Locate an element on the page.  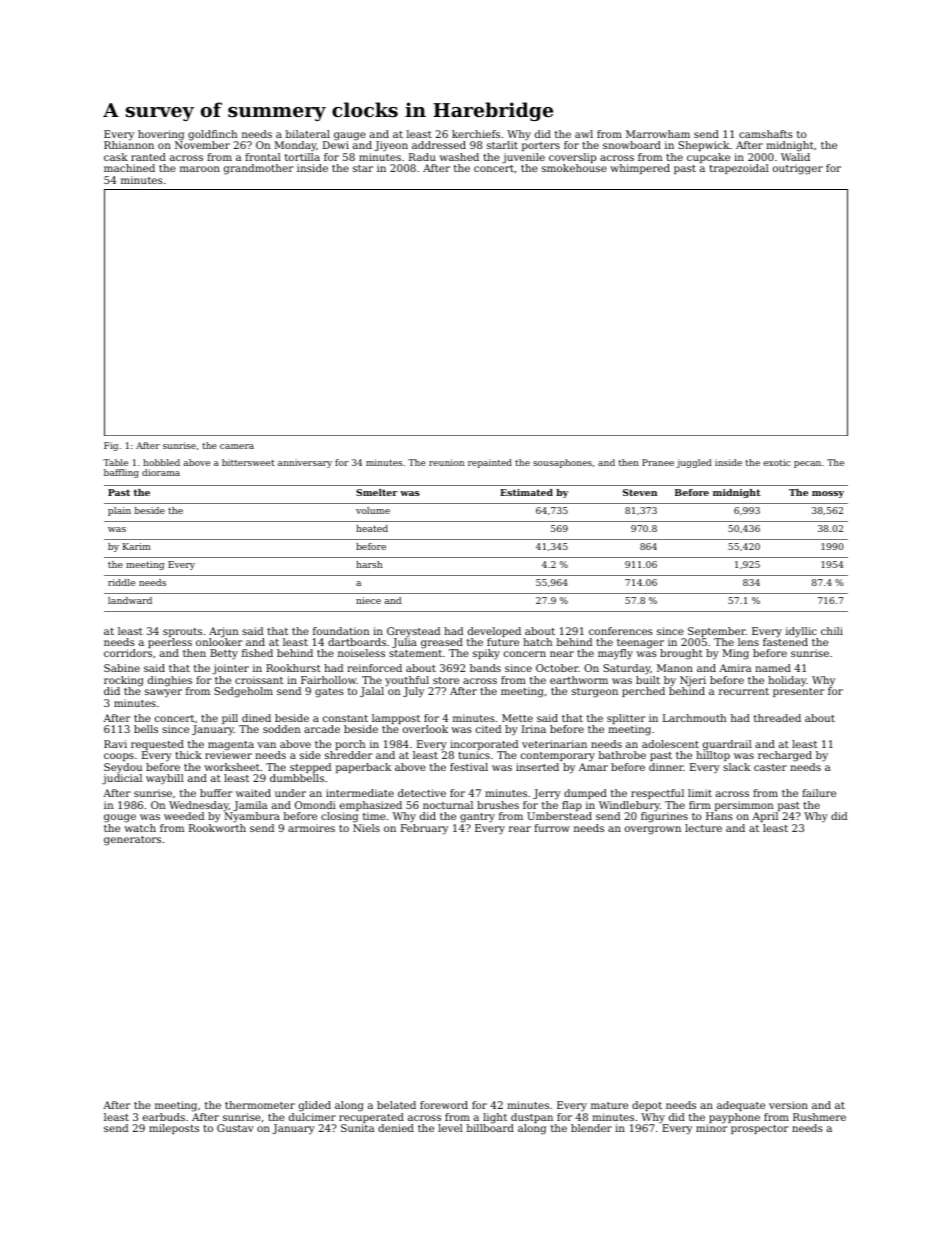
Gustav is located at coordinates (235, 1128).
